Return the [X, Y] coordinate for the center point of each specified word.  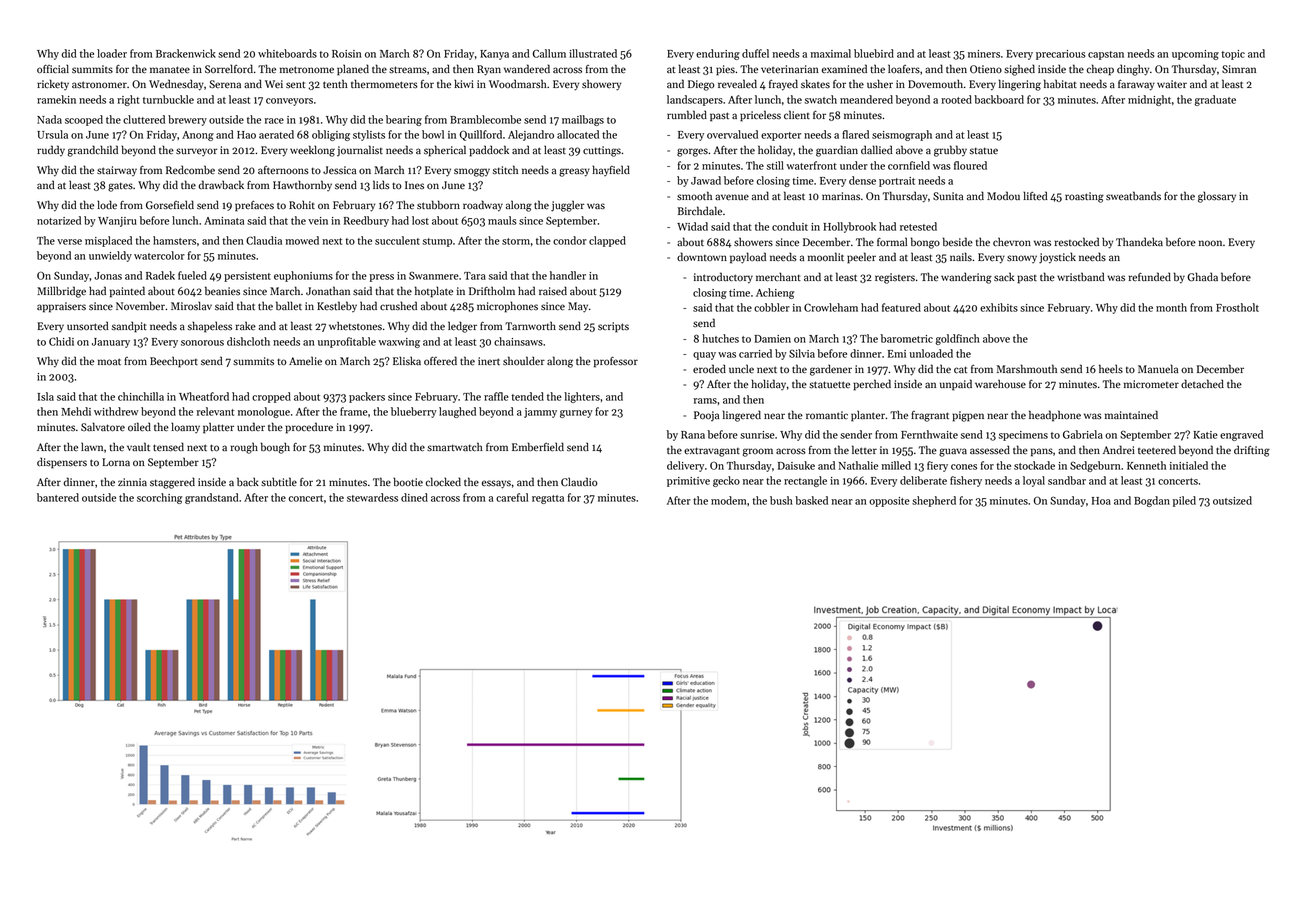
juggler [568, 206]
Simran [1239, 69]
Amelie [305, 361]
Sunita [948, 196]
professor [616, 362]
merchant [778, 277]
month [1171, 307]
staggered [172, 483]
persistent [247, 277]
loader [112, 53]
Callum [549, 53]
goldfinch [957, 339]
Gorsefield [170, 205]
